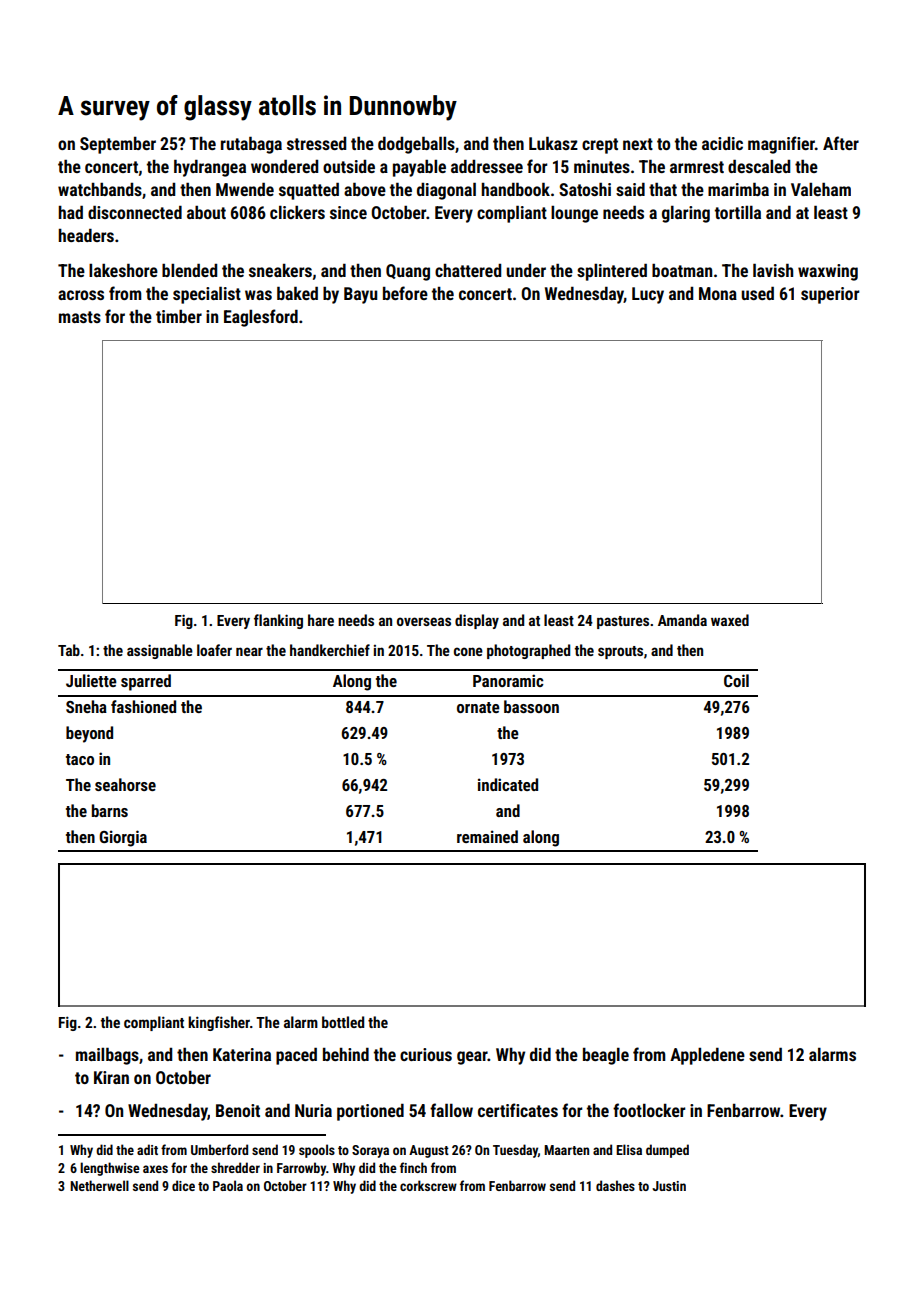 The width and height of the screenshot is (924, 1311). What do you see at coordinates (118, 145) in the screenshot?
I see `September` at bounding box center [118, 145].
